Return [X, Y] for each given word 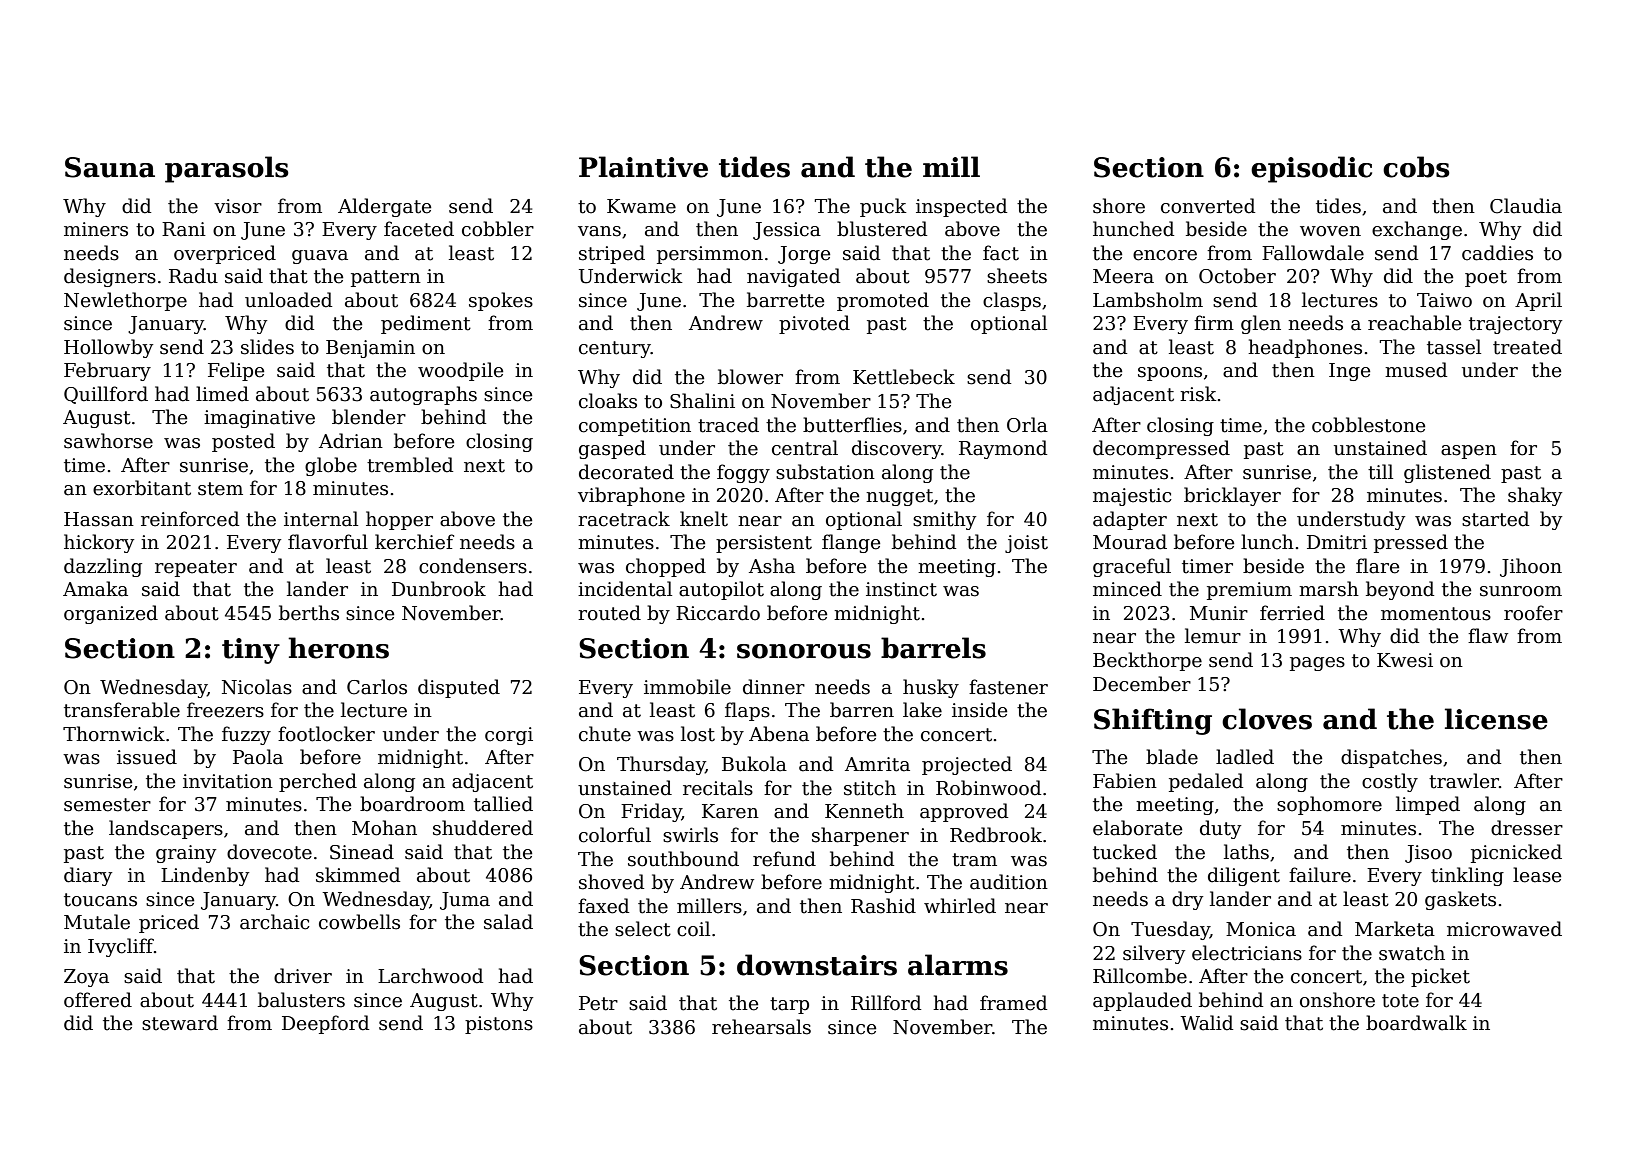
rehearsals [761, 1027]
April [1538, 301]
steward [180, 1023]
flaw [1488, 636]
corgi [509, 736]
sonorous [804, 651]
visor [238, 206]
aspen [1469, 452]
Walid [1206, 1023]
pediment [426, 324]
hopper [399, 520]
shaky [1535, 496]
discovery [897, 449]
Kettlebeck [904, 377]
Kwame [641, 206]
